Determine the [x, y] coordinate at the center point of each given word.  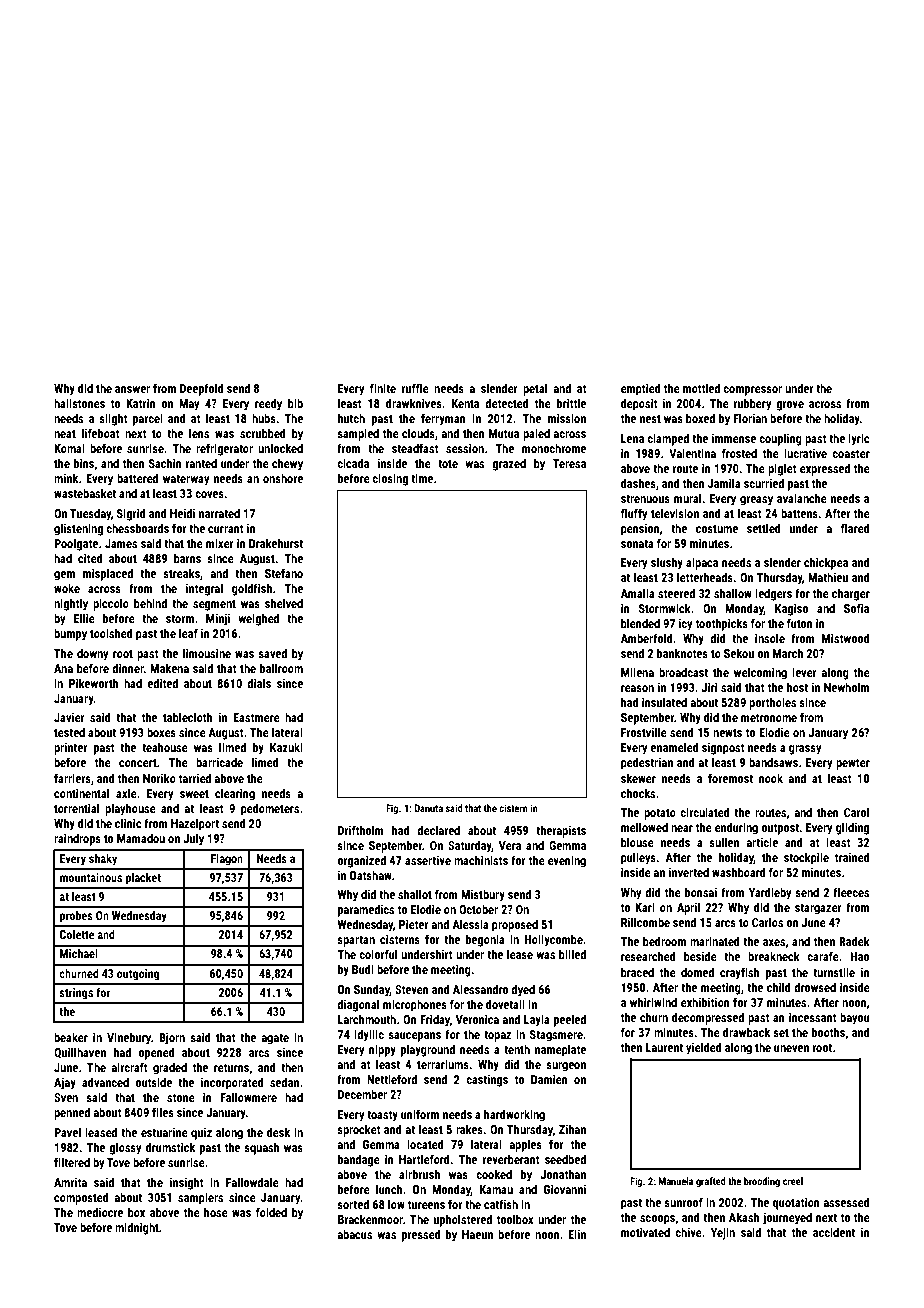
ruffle [415, 388]
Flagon [227, 860]
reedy [268, 404]
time [422, 478]
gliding [852, 828]
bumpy [70, 634]
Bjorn [172, 1039]
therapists [561, 831]
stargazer [818, 909]
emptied [641, 389]
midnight [137, 1228]
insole [770, 638]
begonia [485, 940]
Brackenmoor [370, 1219]
